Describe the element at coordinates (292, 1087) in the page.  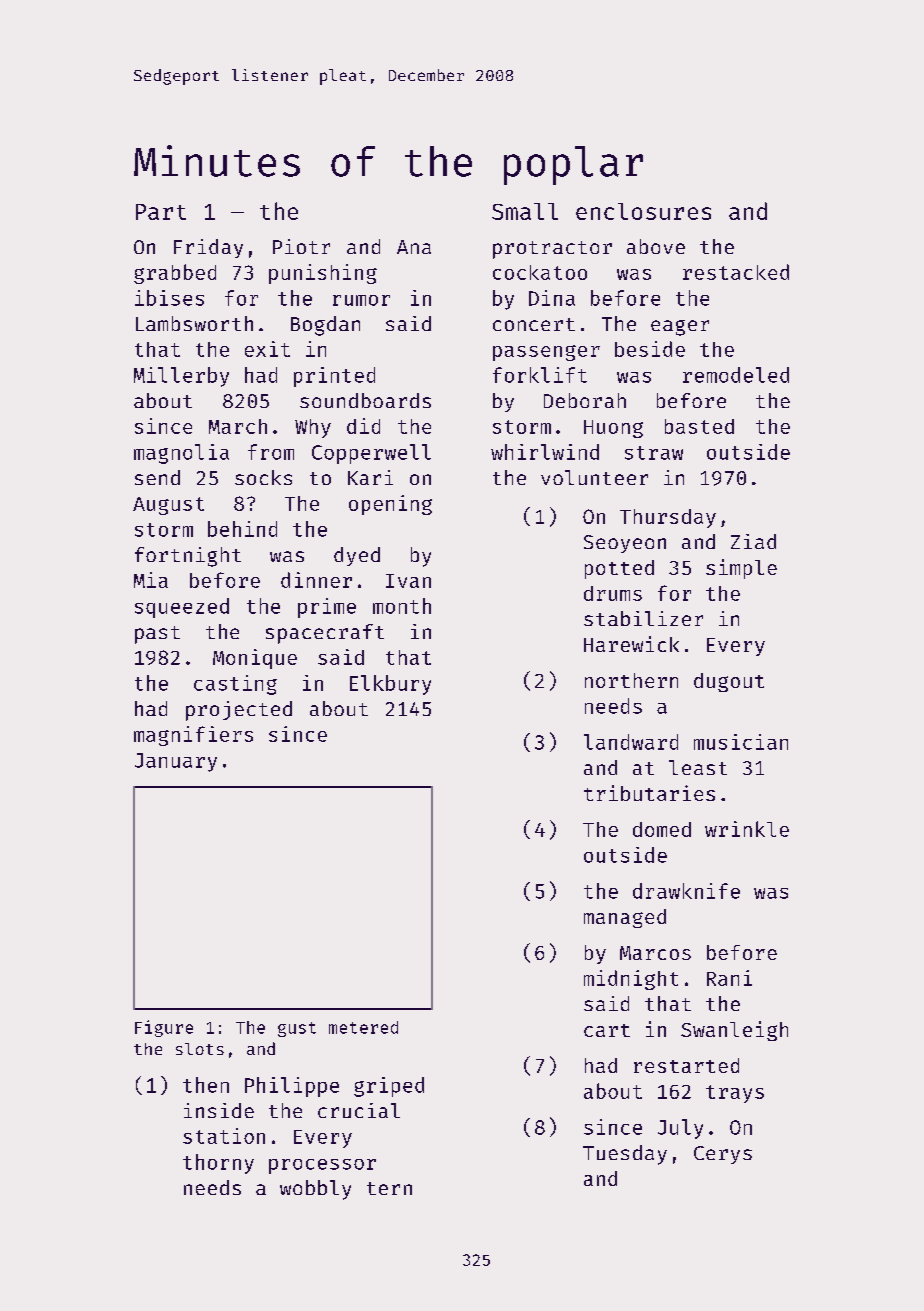
I see `Philippe` at that location.
